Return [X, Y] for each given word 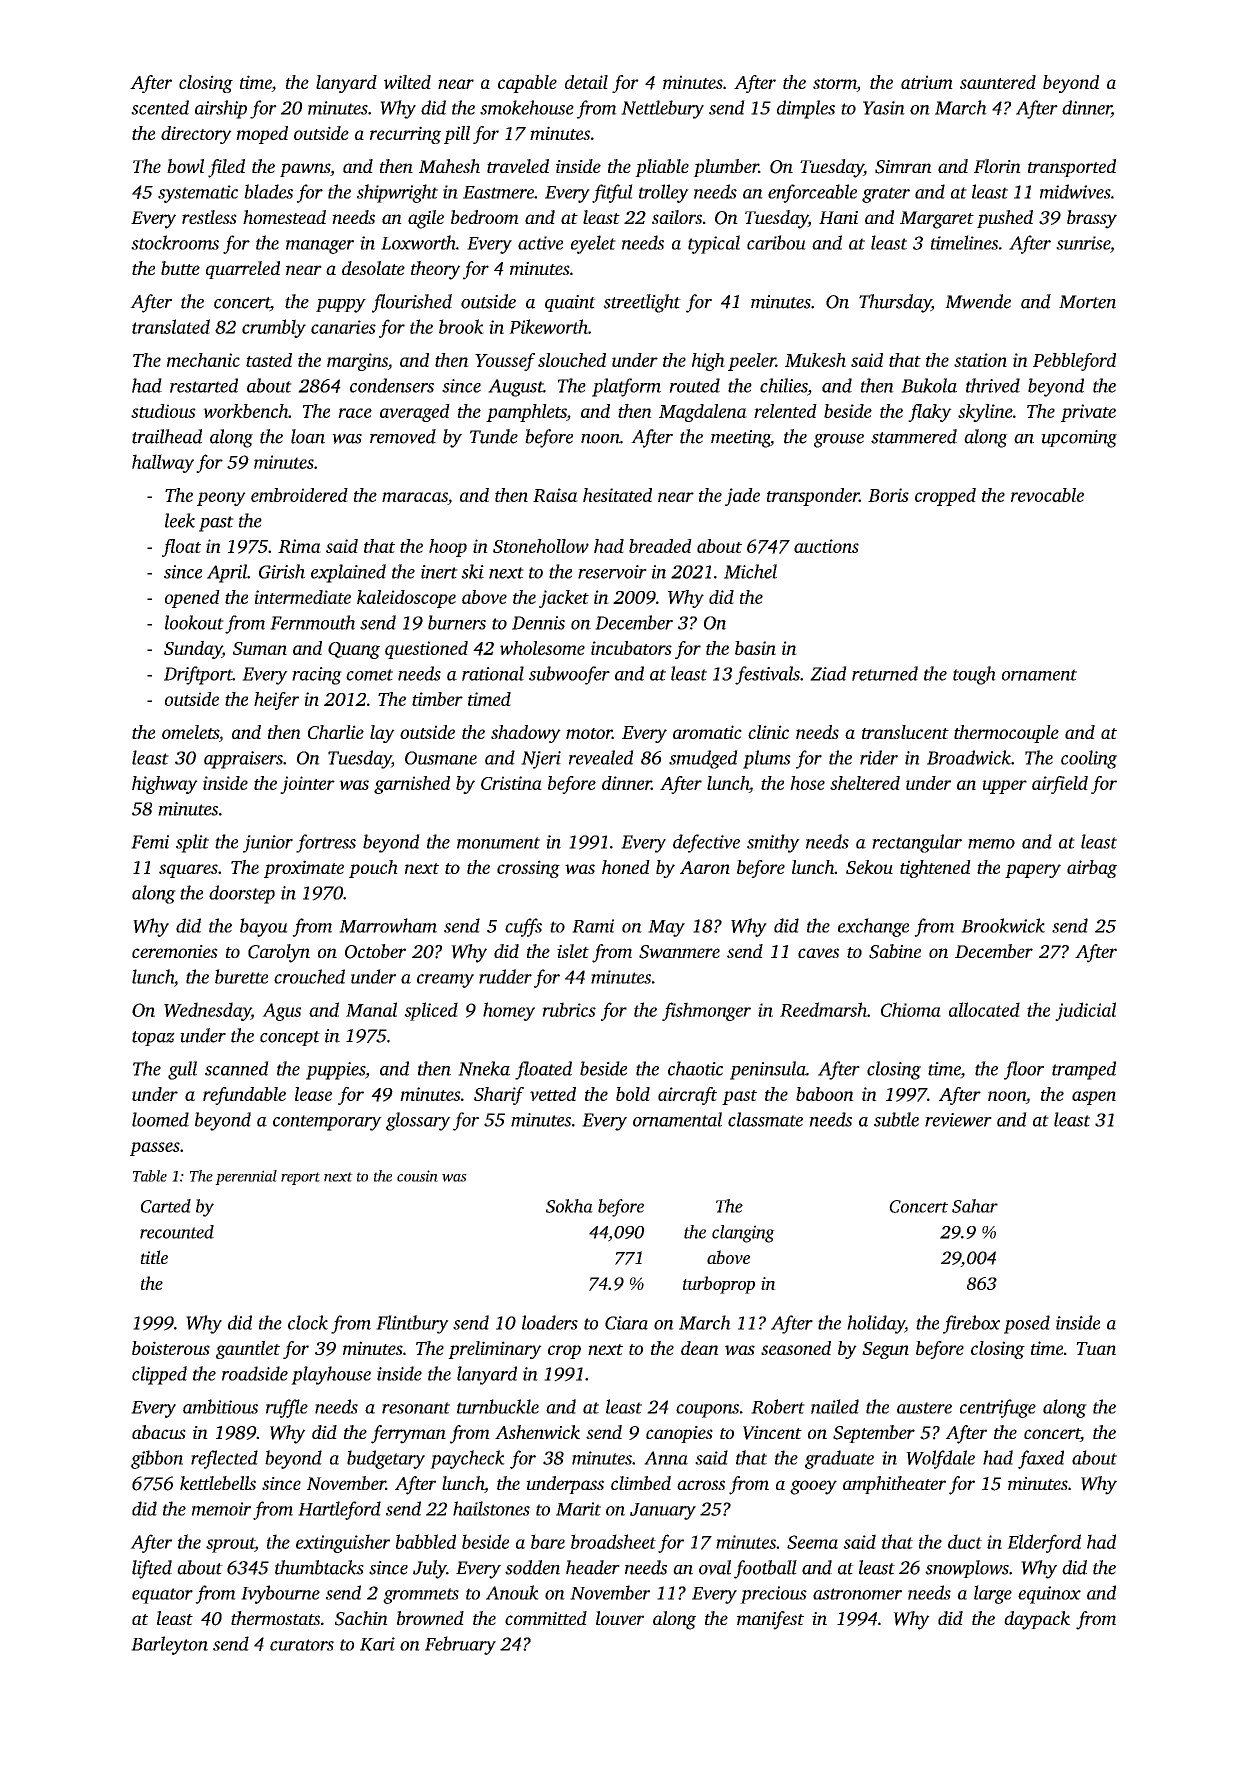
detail [586, 82]
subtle [896, 1119]
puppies [335, 1071]
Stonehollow [541, 546]
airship [221, 109]
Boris [888, 495]
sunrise [1083, 243]
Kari [377, 1644]
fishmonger [706, 1011]
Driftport [198, 675]
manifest [770, 1620]
